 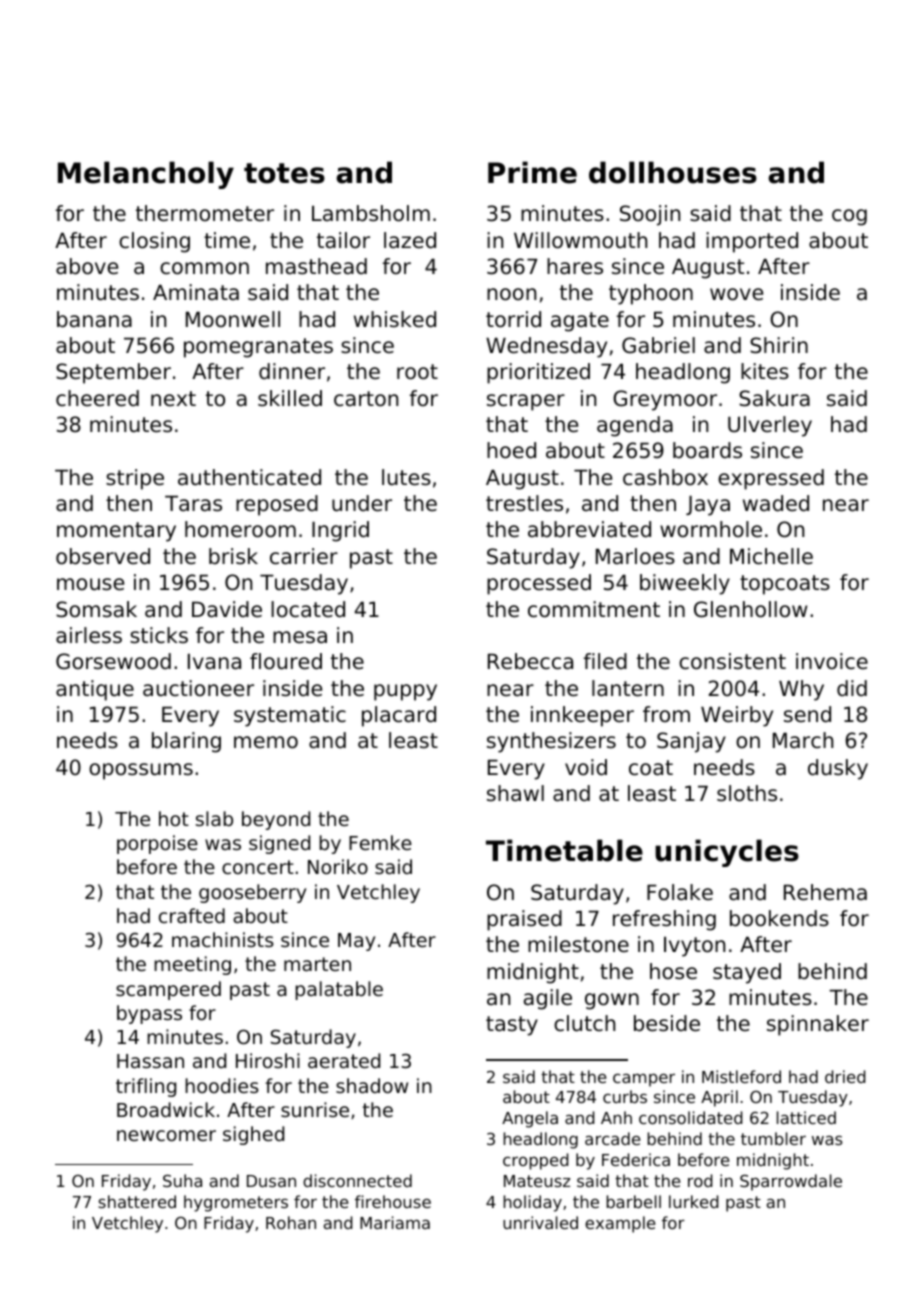 I want to click on cog, so click(x=849, y=217).
